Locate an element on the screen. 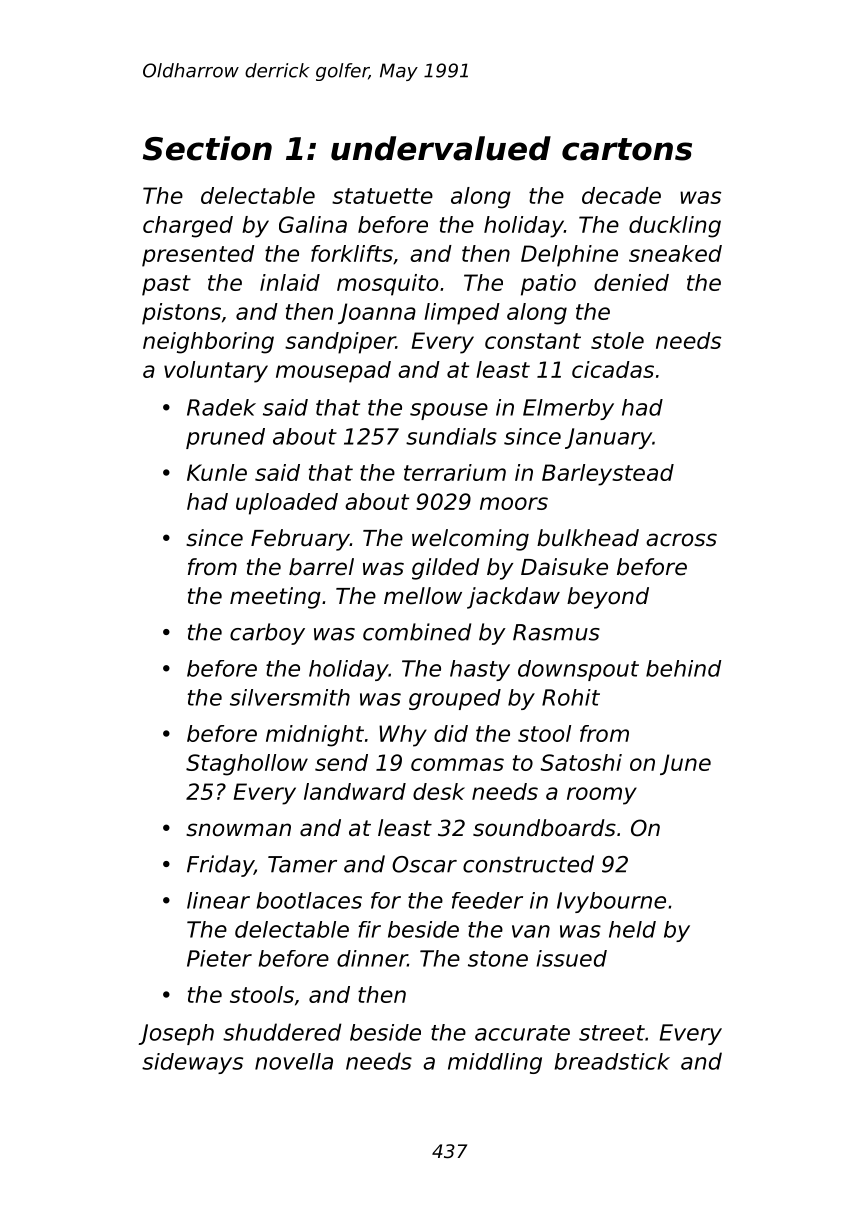  carboy is located at coordinates (267, 634).
